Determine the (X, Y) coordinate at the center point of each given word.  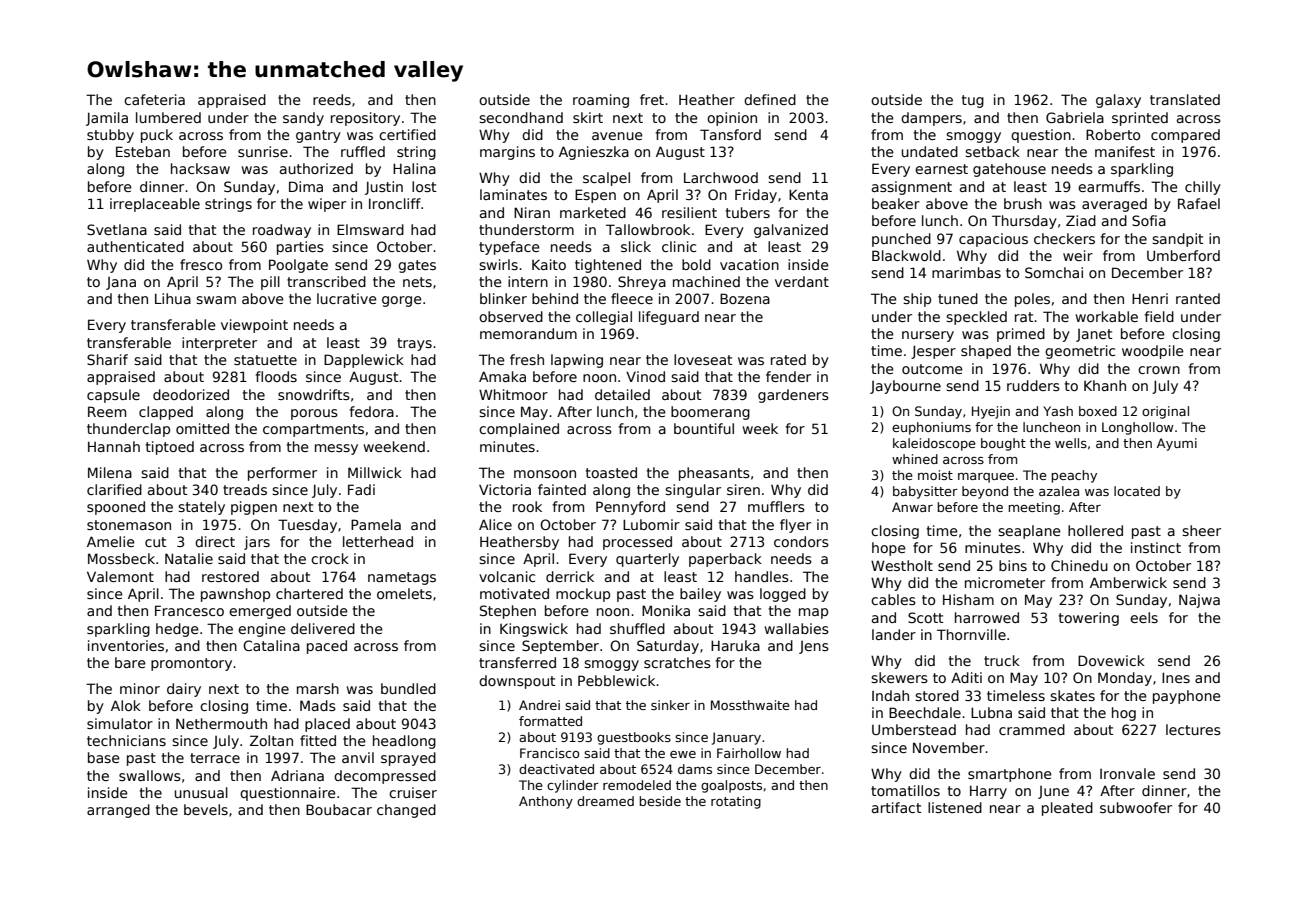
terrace (215, 758)
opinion (732, 119)
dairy (184, 690)
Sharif (107, 359)
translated (1185, 99)
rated (788, 359)
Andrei (539, 705)
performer (282, 474)
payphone (1187, 697)
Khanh (1105, 385)
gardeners (793, 396)
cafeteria (154, 99)
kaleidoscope (934, 444)
